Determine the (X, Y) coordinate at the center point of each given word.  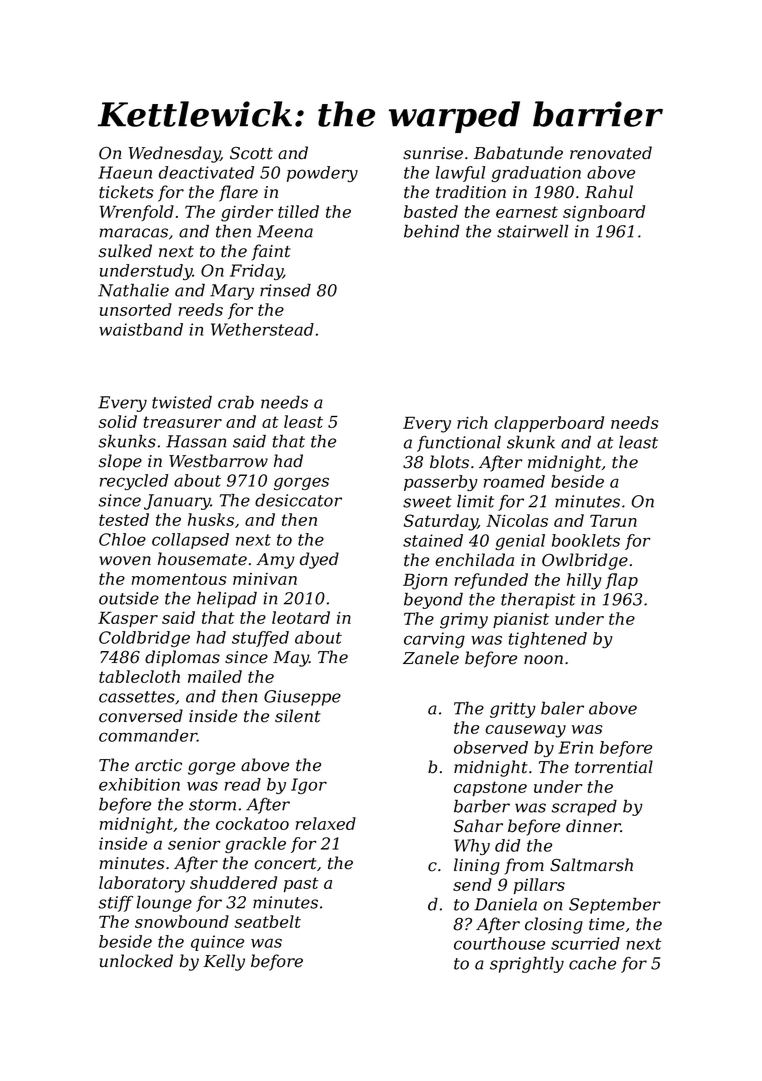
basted (431, 211)
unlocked (136, 961)
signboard (604, 213)
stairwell (532, 231)
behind (431, 231)
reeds (201, 309)
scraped (584, 807)
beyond (433, 601)
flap (621, 581)
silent (298, 716)
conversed (141, 716)
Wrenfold (137, 213)
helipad (227, 600)
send (472, 884)
